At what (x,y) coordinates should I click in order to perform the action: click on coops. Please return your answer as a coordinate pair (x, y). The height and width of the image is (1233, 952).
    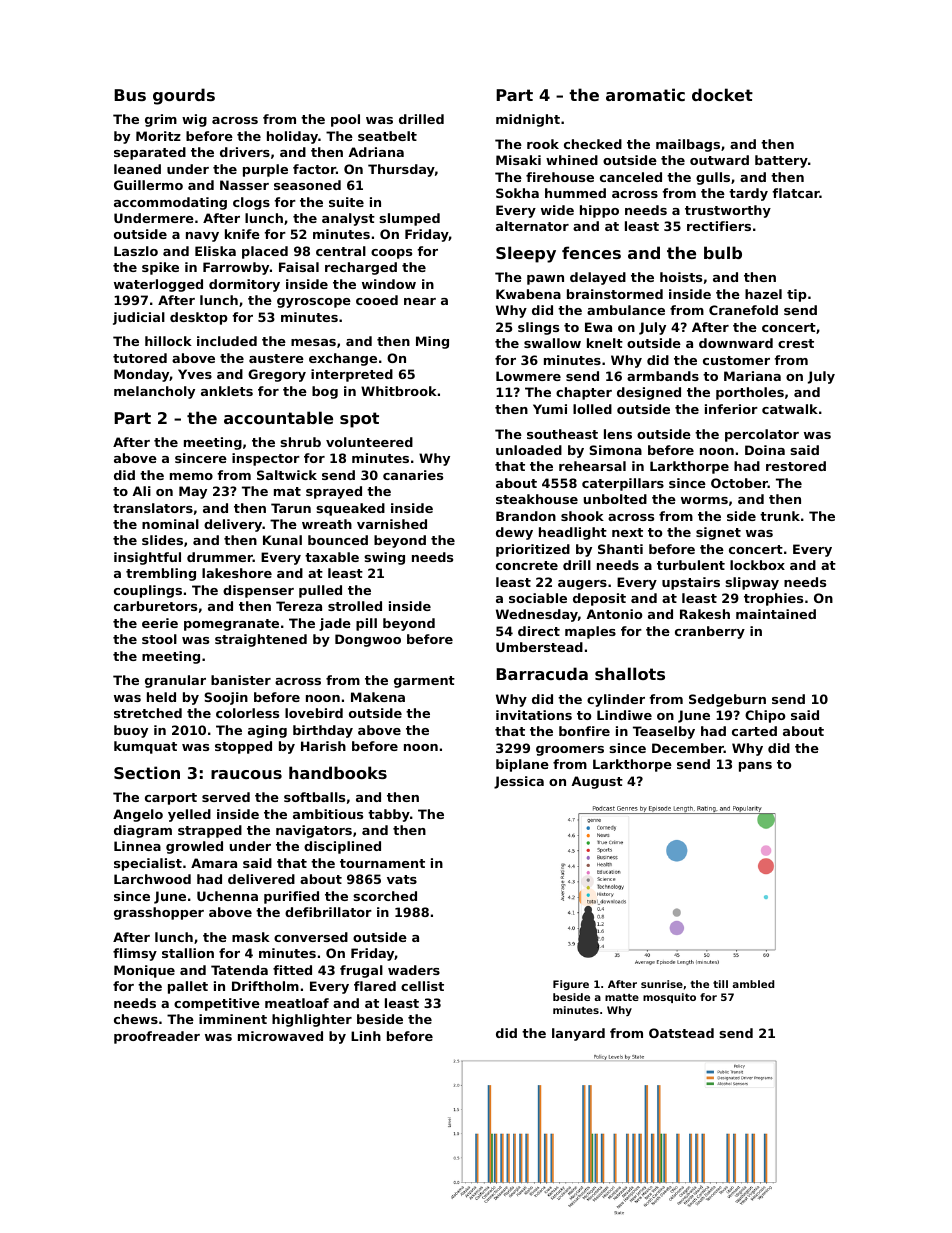
    Looking at the image, I should click on (391, 254).
